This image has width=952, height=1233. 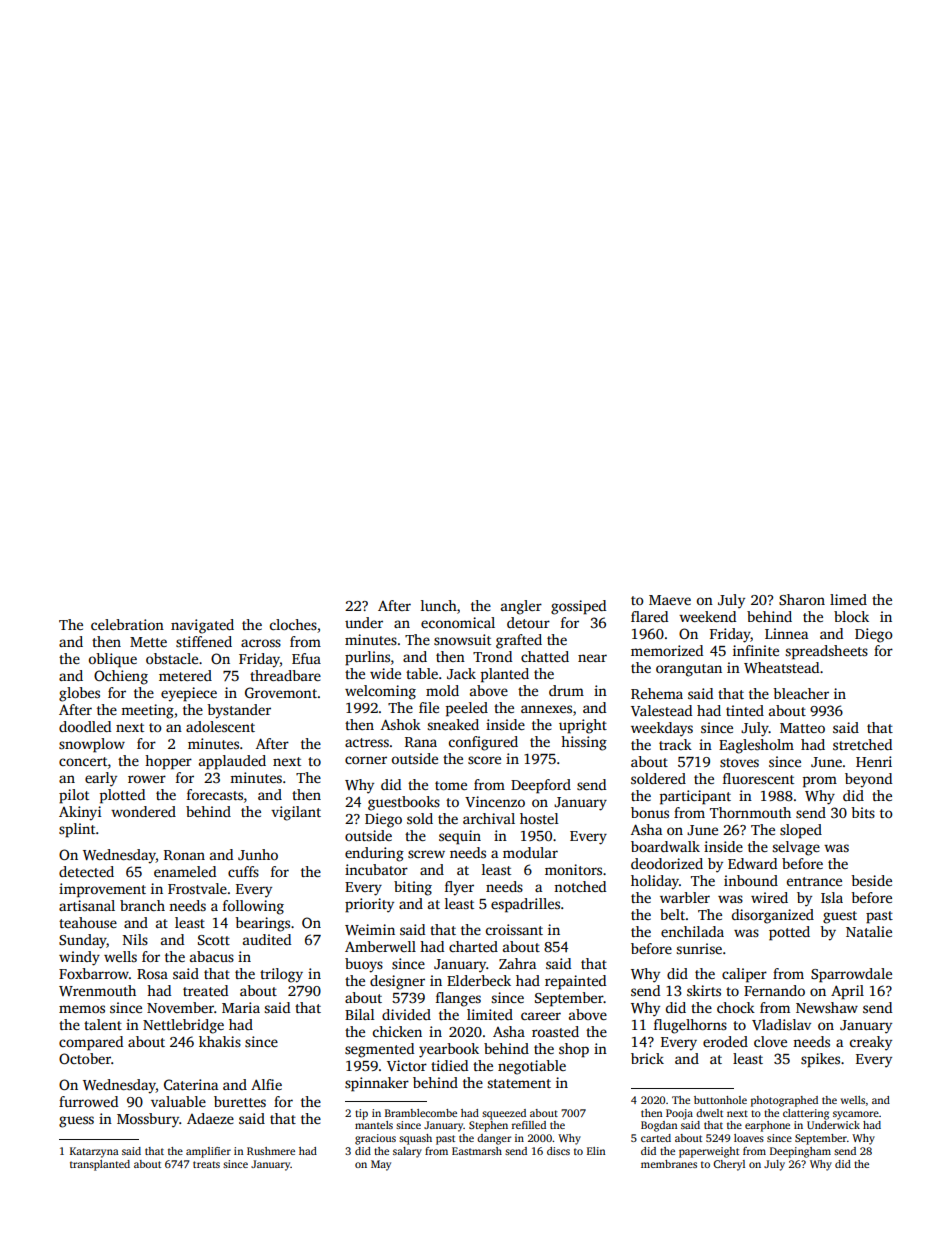 I want to click on beyond, so click(x=868, y=780).
